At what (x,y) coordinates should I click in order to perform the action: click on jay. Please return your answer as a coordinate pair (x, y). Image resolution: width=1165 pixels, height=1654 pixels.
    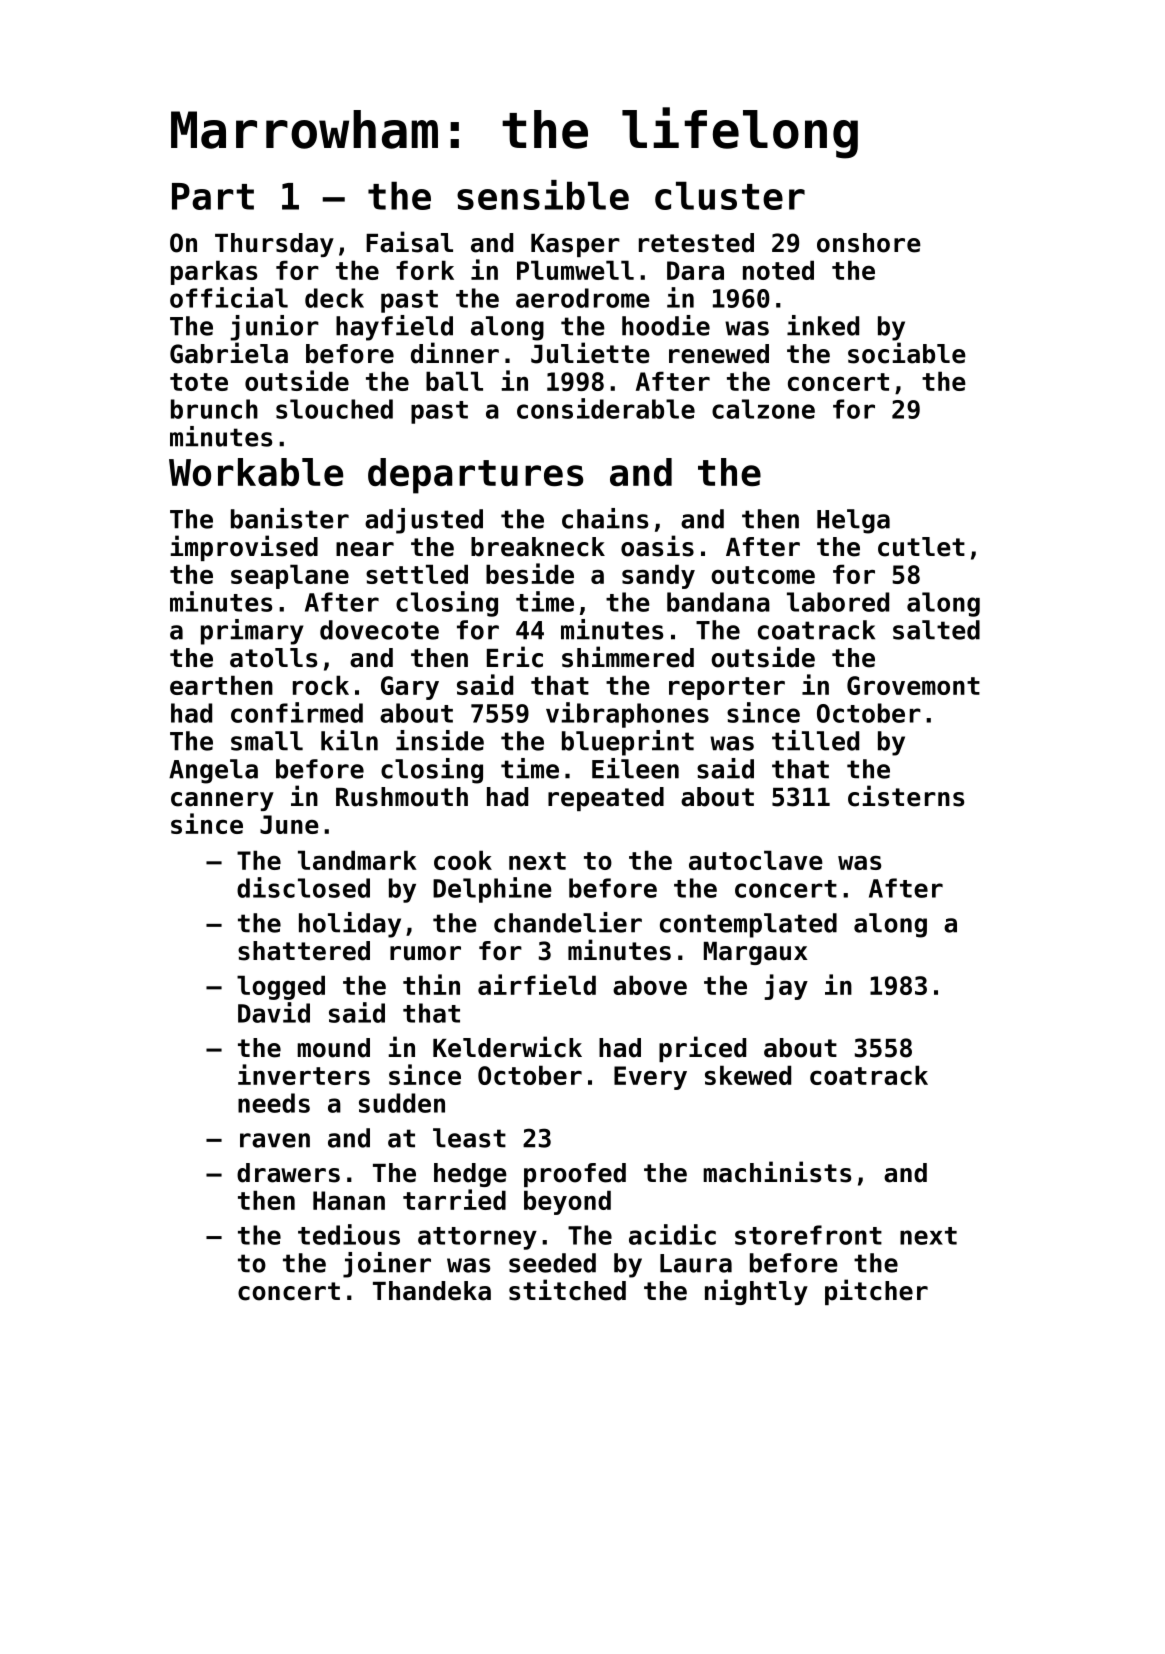
    Looking at the image, I should click on (786, 987).
